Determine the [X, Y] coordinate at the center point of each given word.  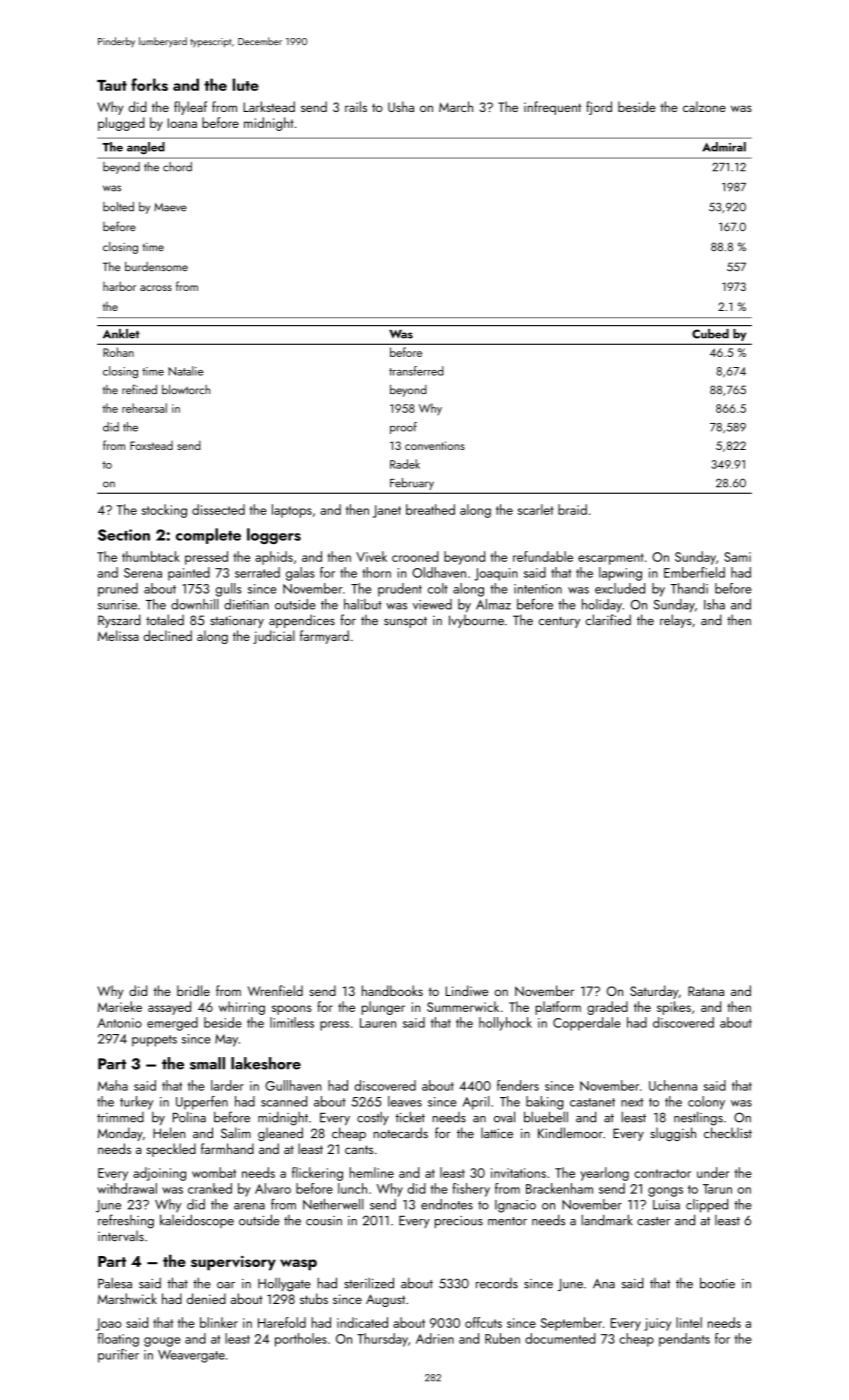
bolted [118, 207]
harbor [119, 286]
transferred [416, 371]
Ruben [502, 1338]
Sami [737, 557]
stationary [237, 622]
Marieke [120, 1006]
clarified [608, 619]
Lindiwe [467, 990]
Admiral [724, 147]
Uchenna [673, 1085]
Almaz [493, 604]
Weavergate [191, 1356]
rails [356, 106]
